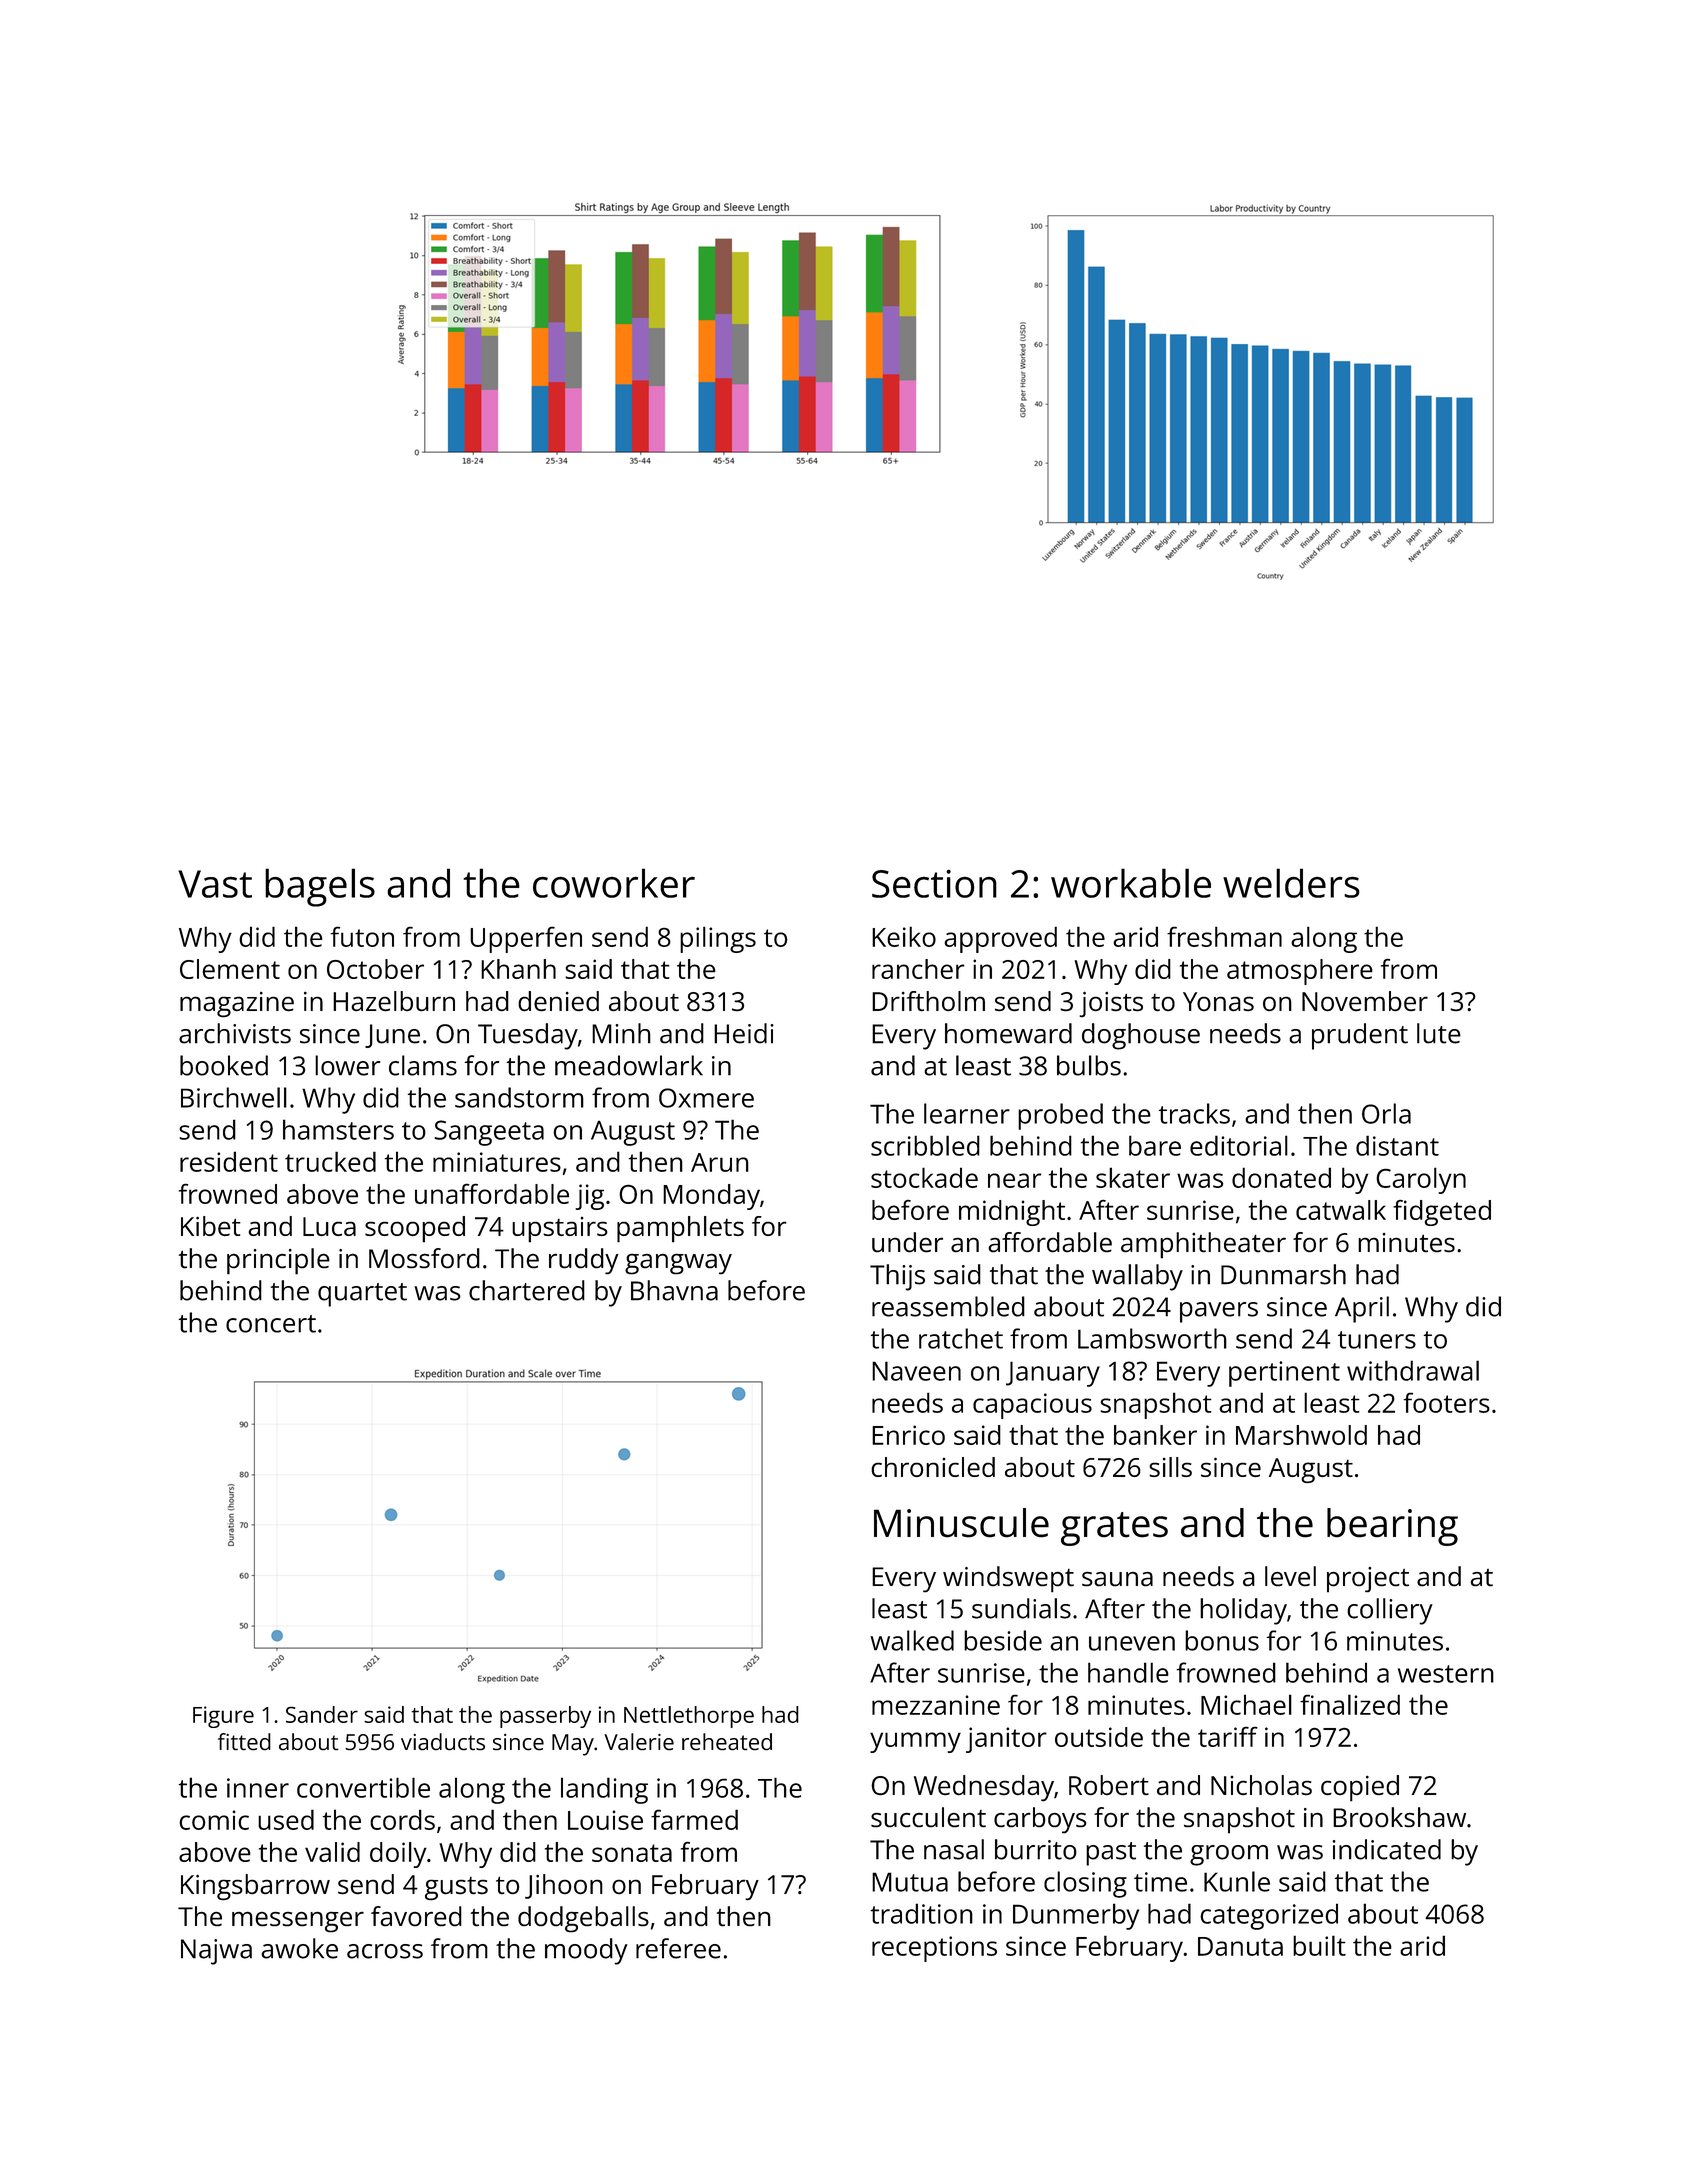 The width and height of the screenshot is (1683, 2178). Describe the element at coordinates (680, 1229) in the screenshot. I see `pamphlets` at that location.
